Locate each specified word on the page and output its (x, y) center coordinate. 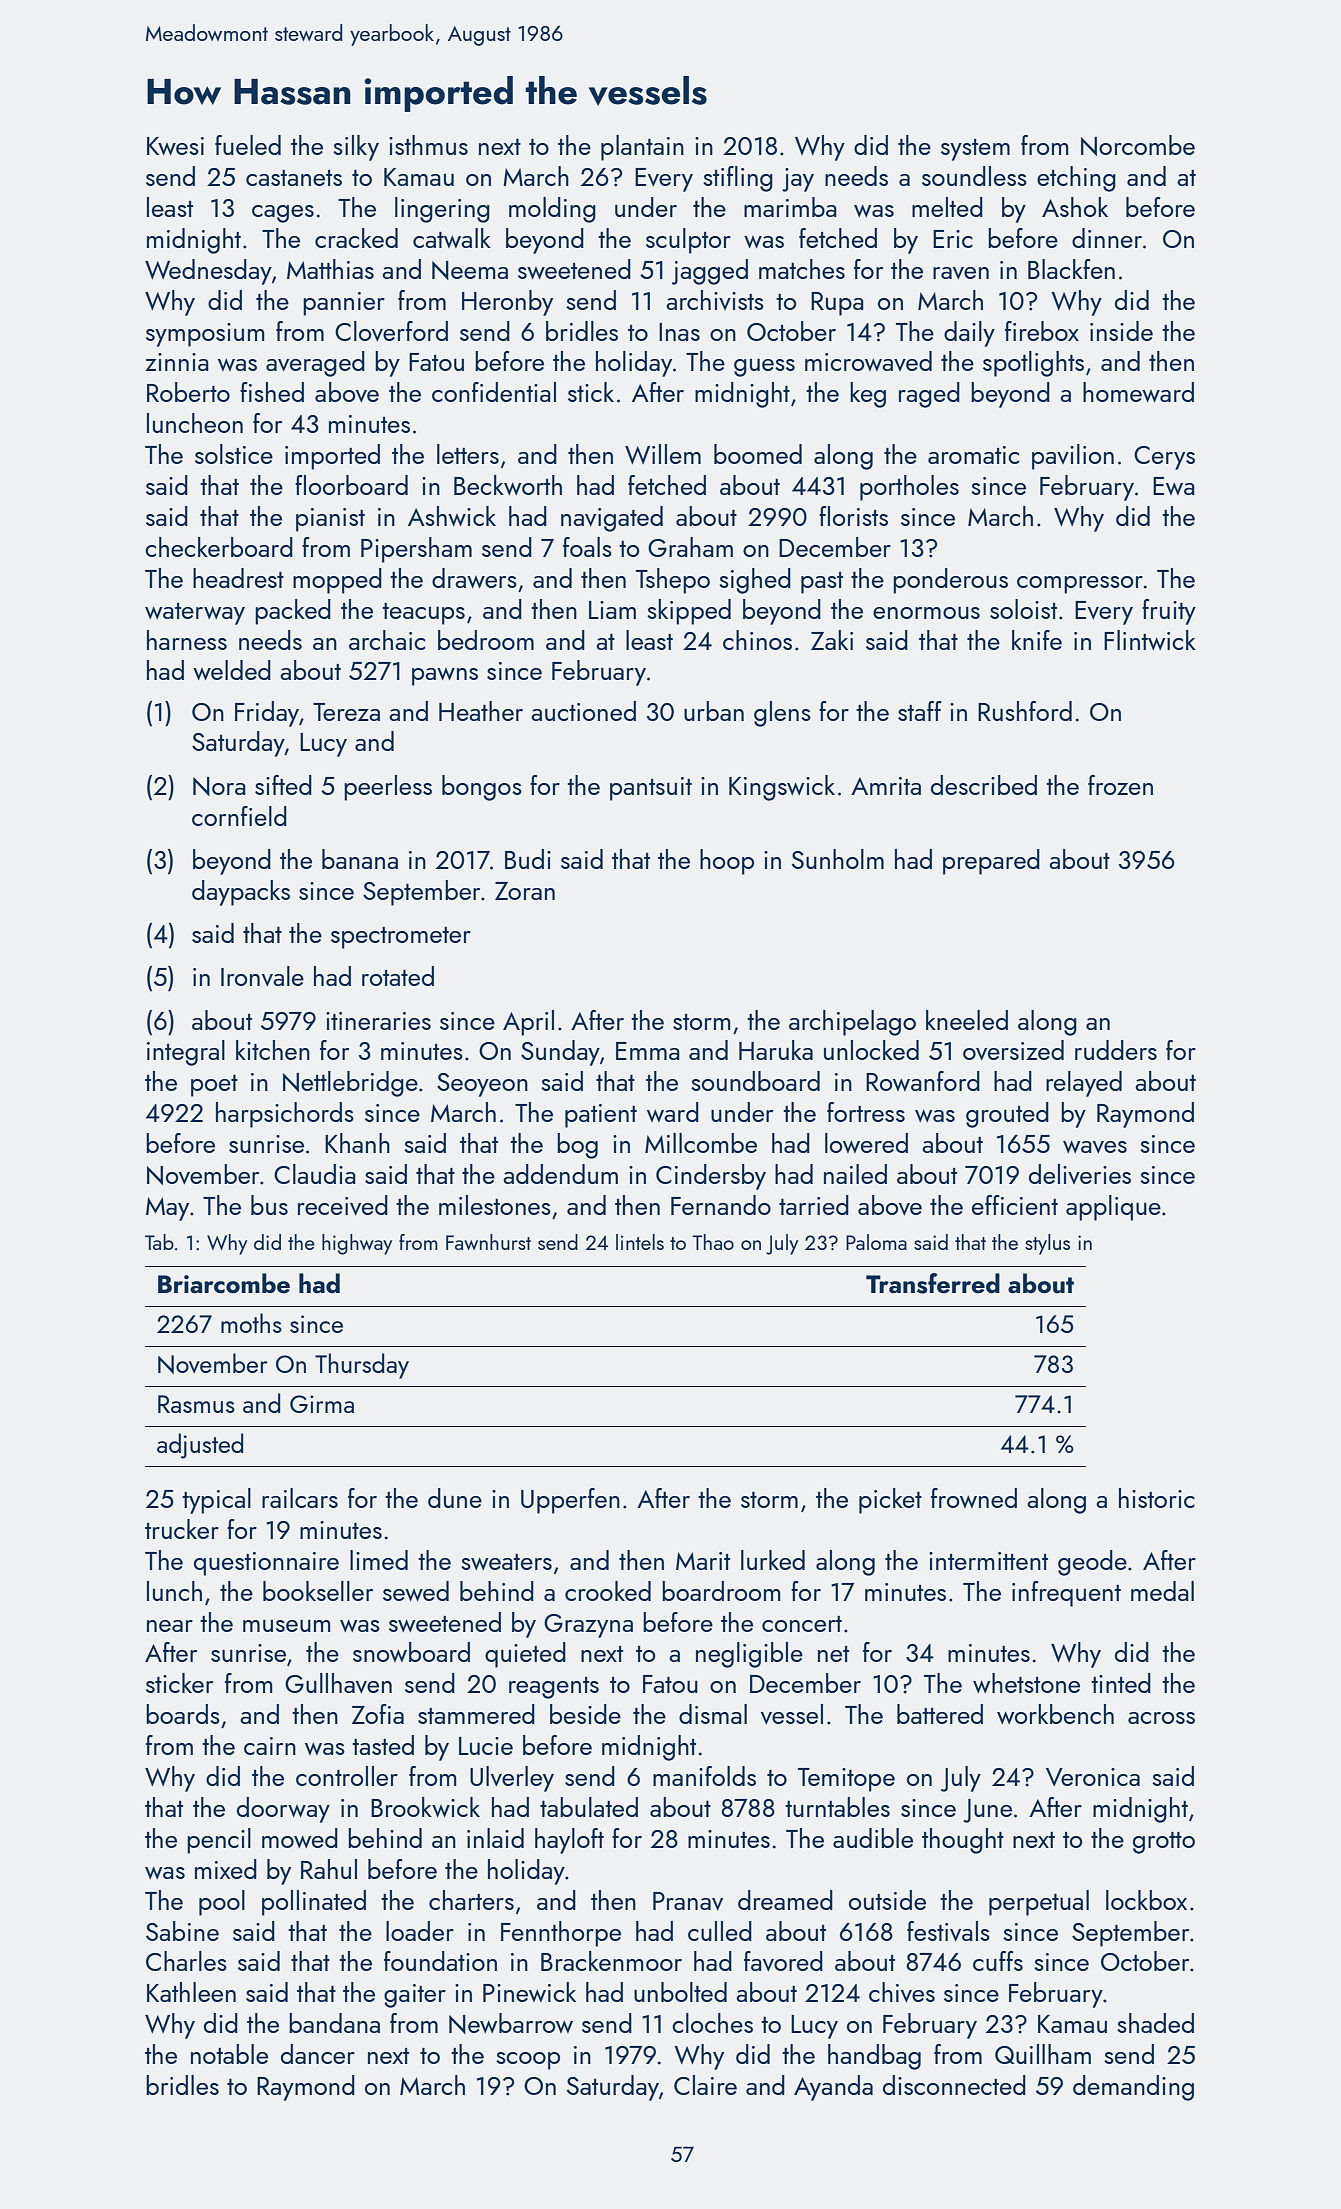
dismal (713, 1714)
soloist (1023, 609)
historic (1157, 1498)
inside (1121, 331)
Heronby (507, 303)
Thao (713, 1242)
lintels (640, 1242)
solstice (234, 454)
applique (1113, 1208)
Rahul (329, 1869)
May (167, 1209)
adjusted (200, 1446)
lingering (442, 210)
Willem (663, 454)
